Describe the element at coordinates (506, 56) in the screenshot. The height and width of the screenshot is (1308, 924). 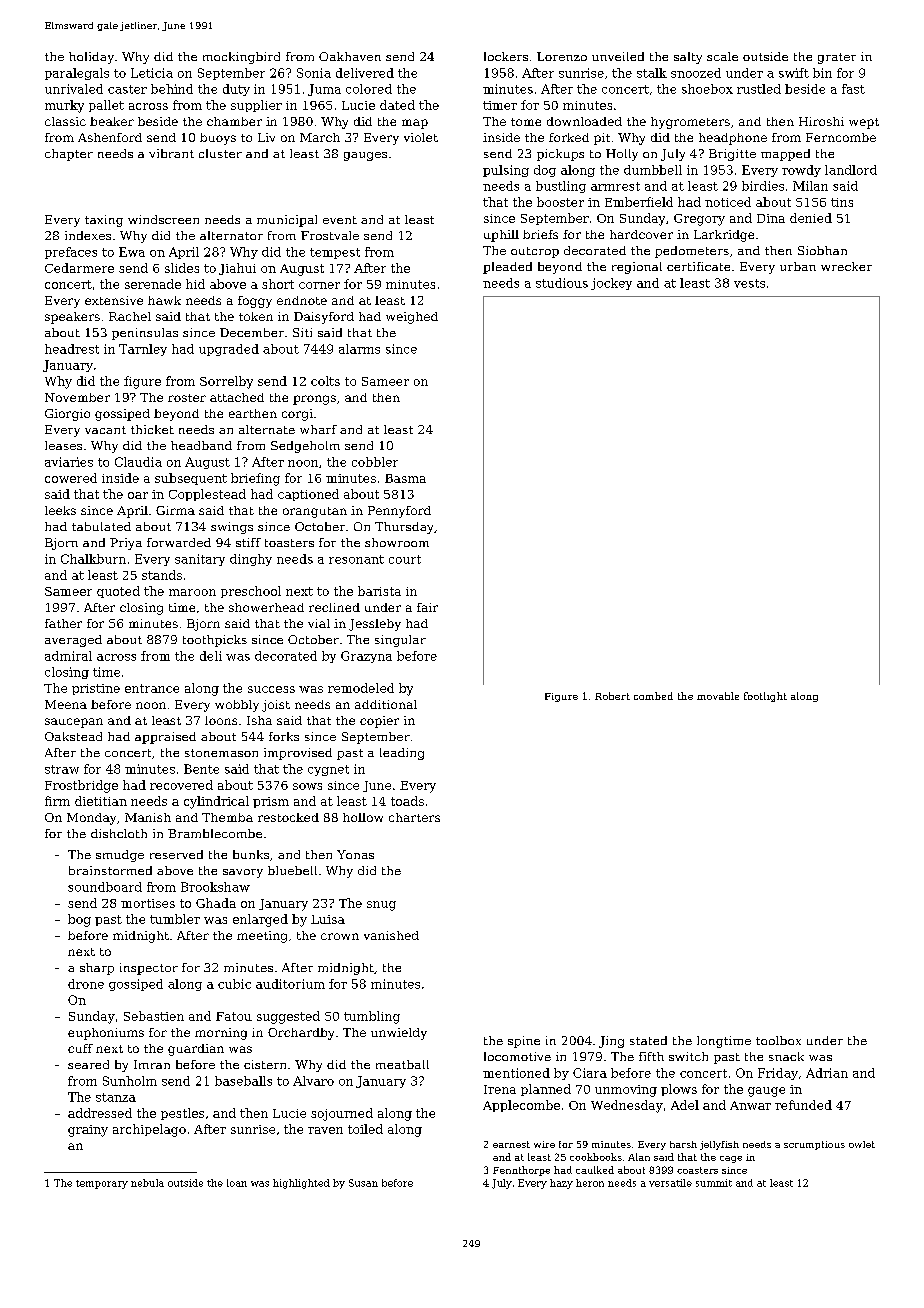
I see `lockers` at that location.
